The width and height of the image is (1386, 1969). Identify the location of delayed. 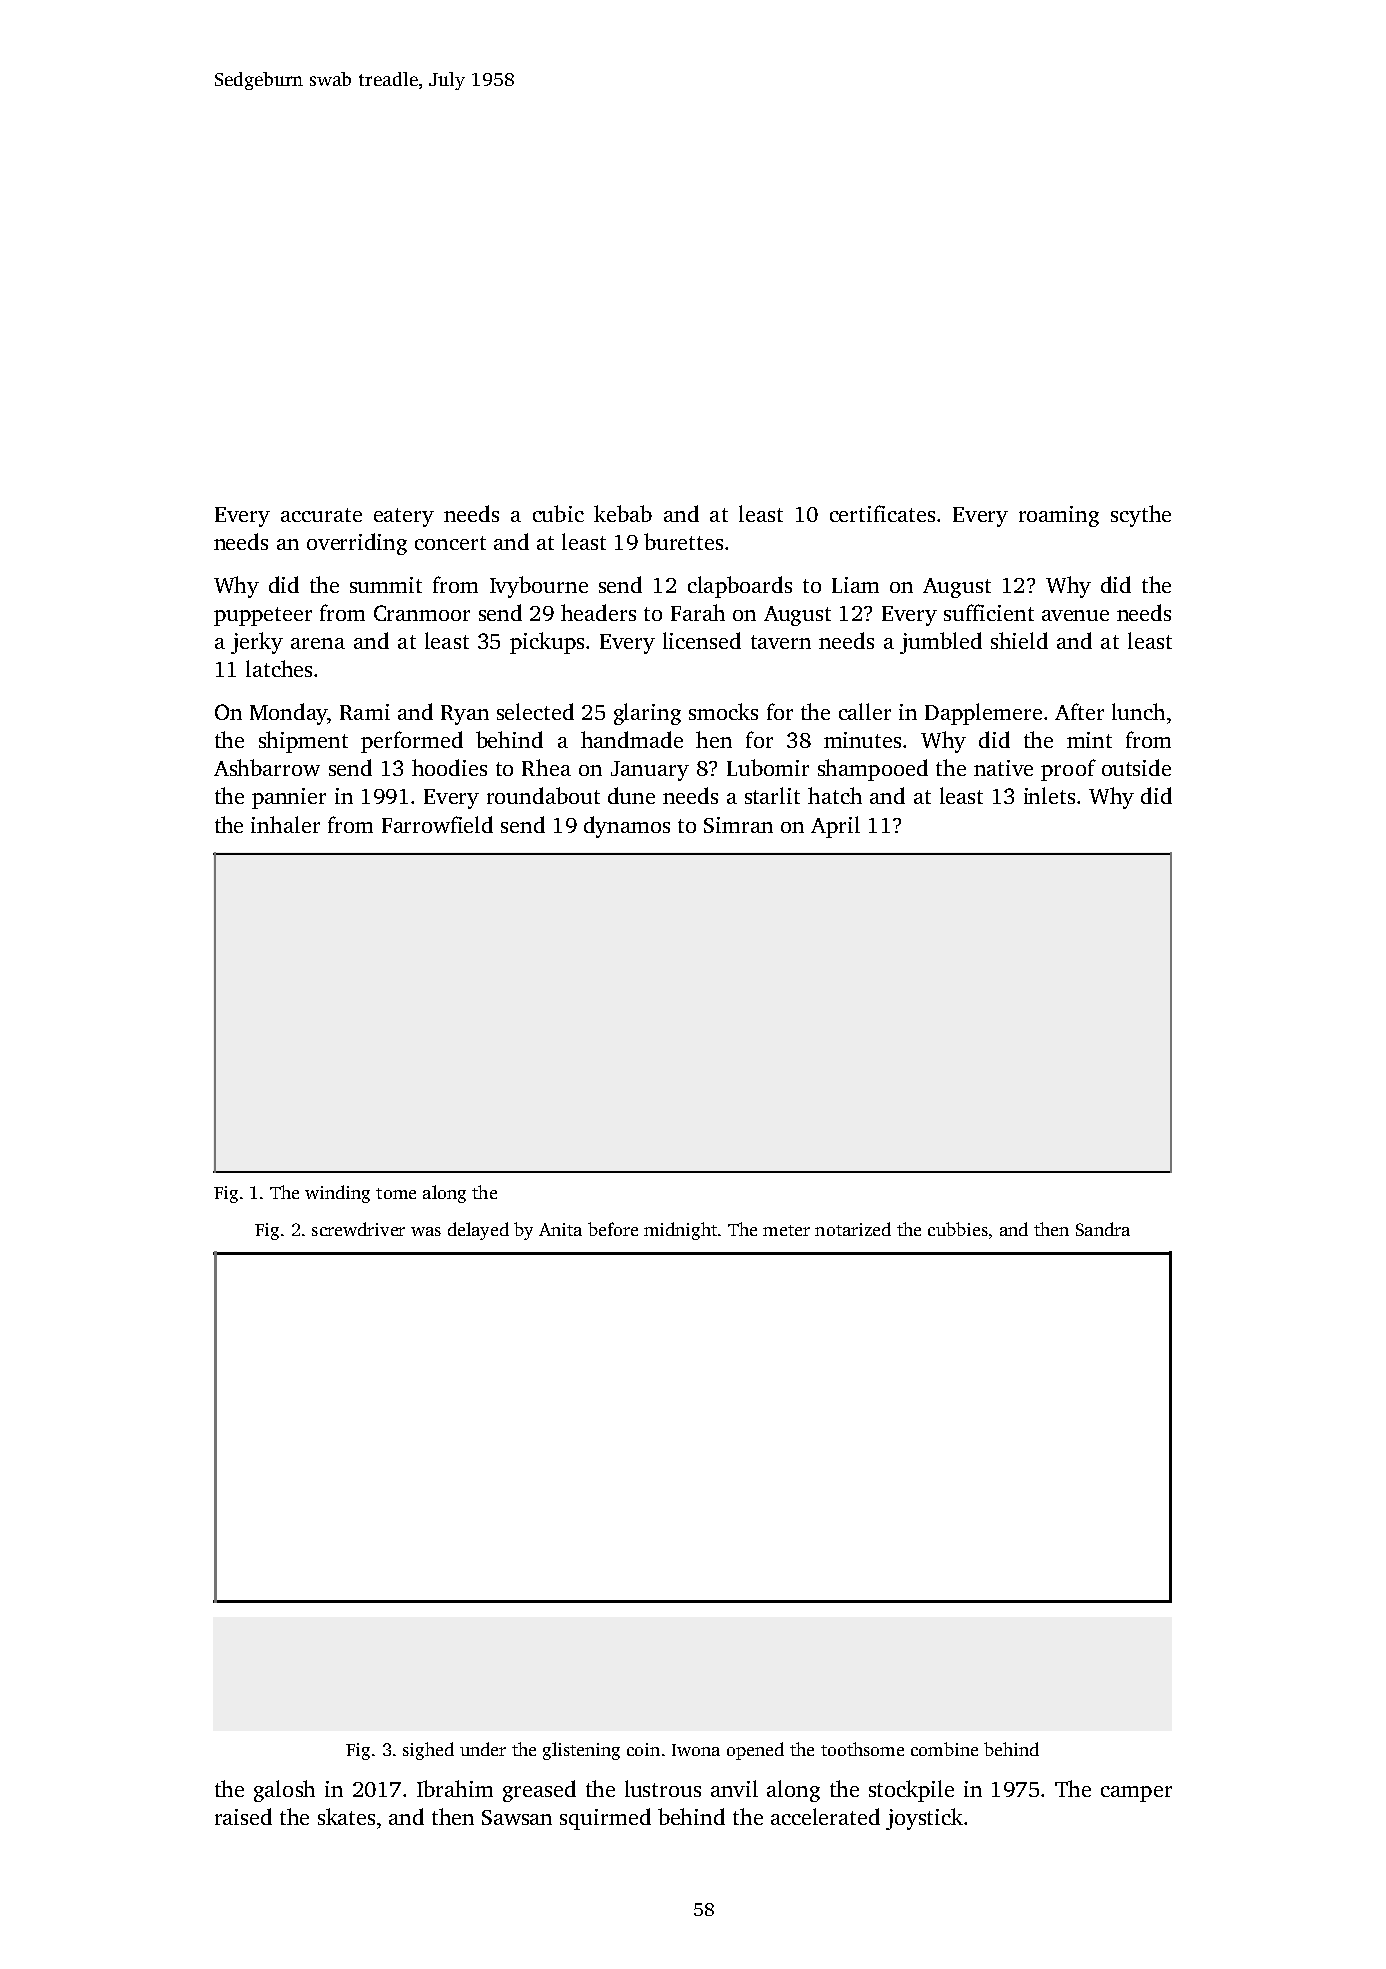
(478, 1231).
